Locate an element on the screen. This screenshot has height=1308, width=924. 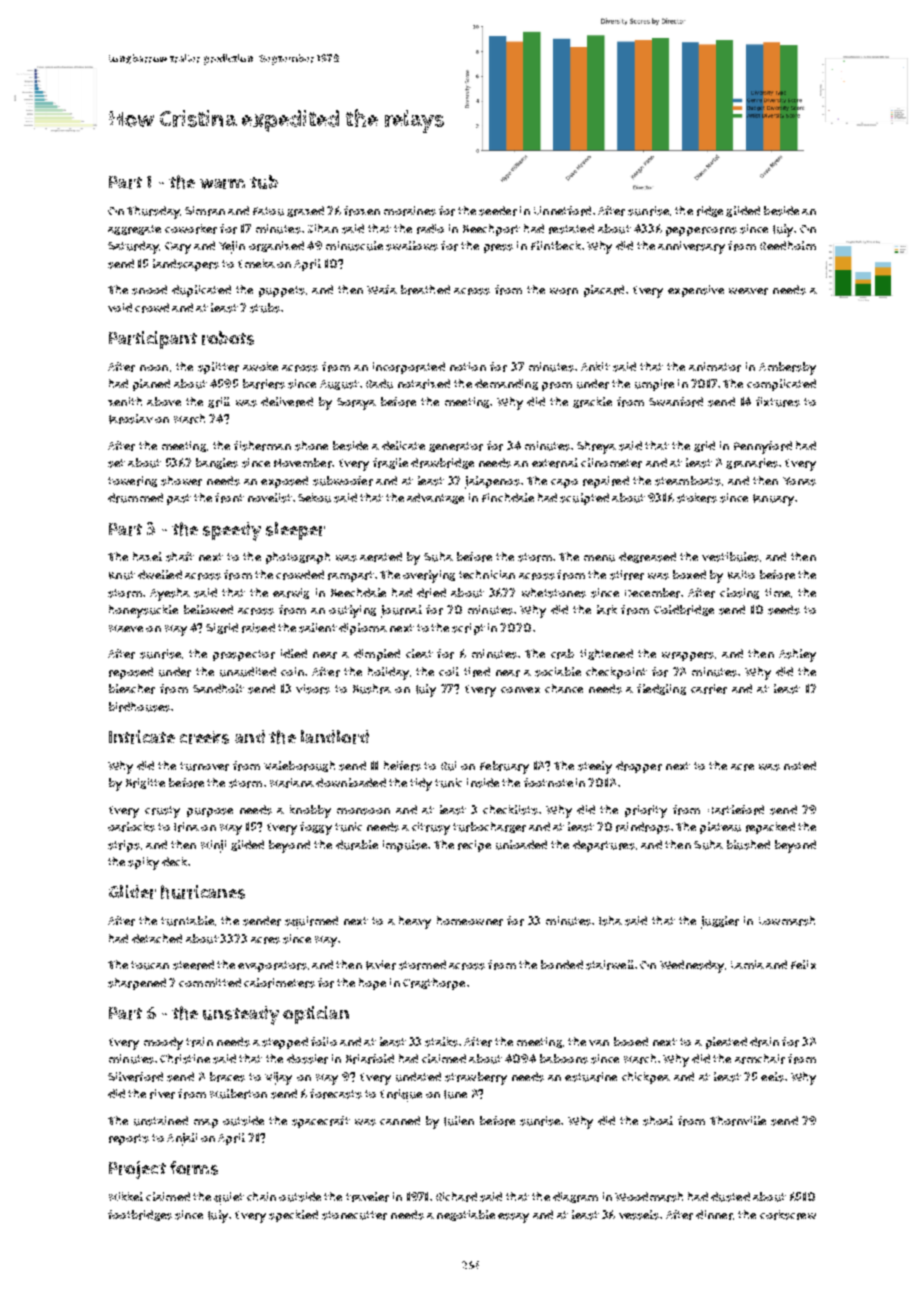
chance is located at coordinates (564, 688).
